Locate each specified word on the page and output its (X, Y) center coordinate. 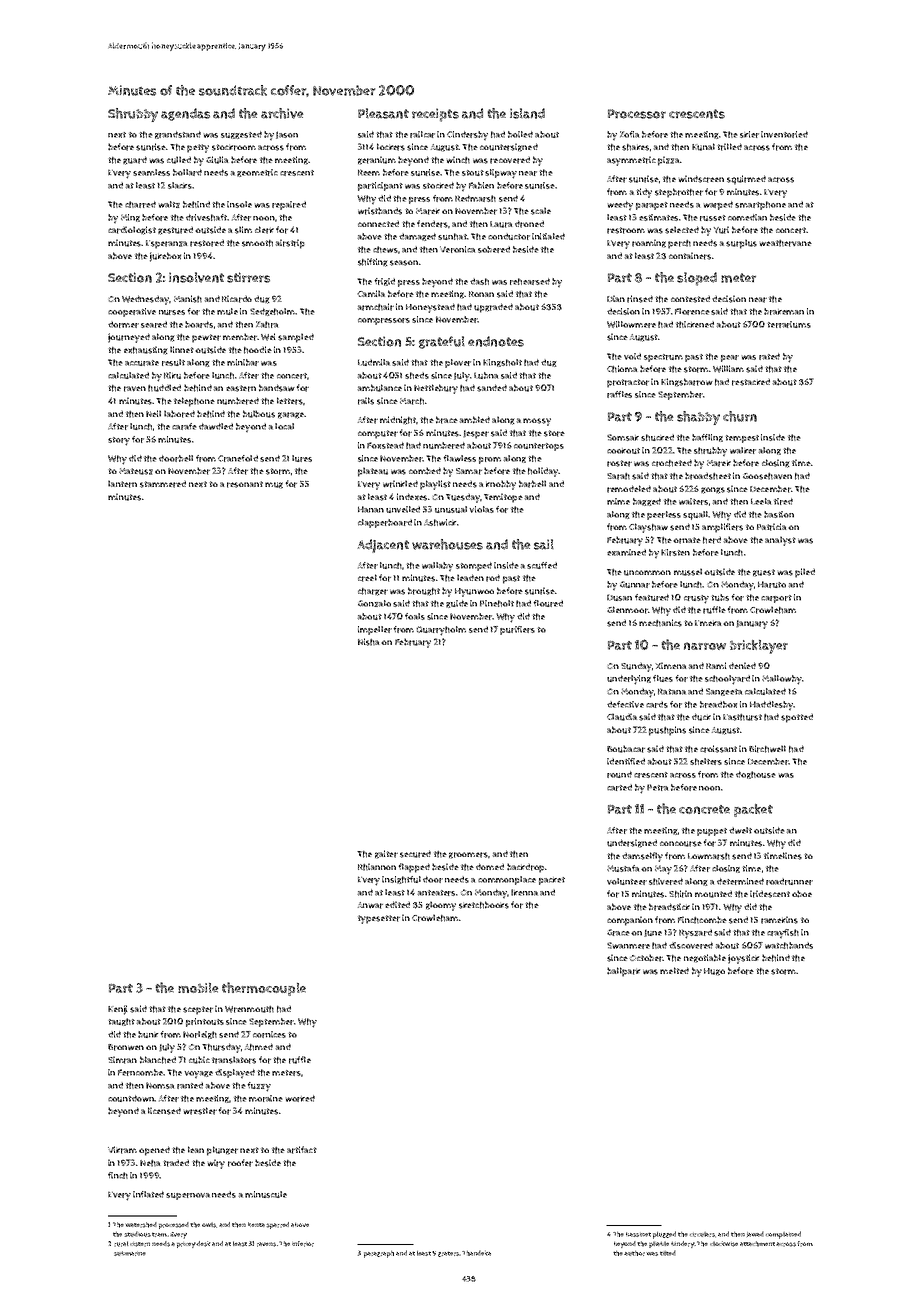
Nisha (368, 642)
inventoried (784, 134)
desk (203, 1244)
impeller (375, 630)
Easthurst (742, 717)
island (527, 113)
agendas (185, 114)
